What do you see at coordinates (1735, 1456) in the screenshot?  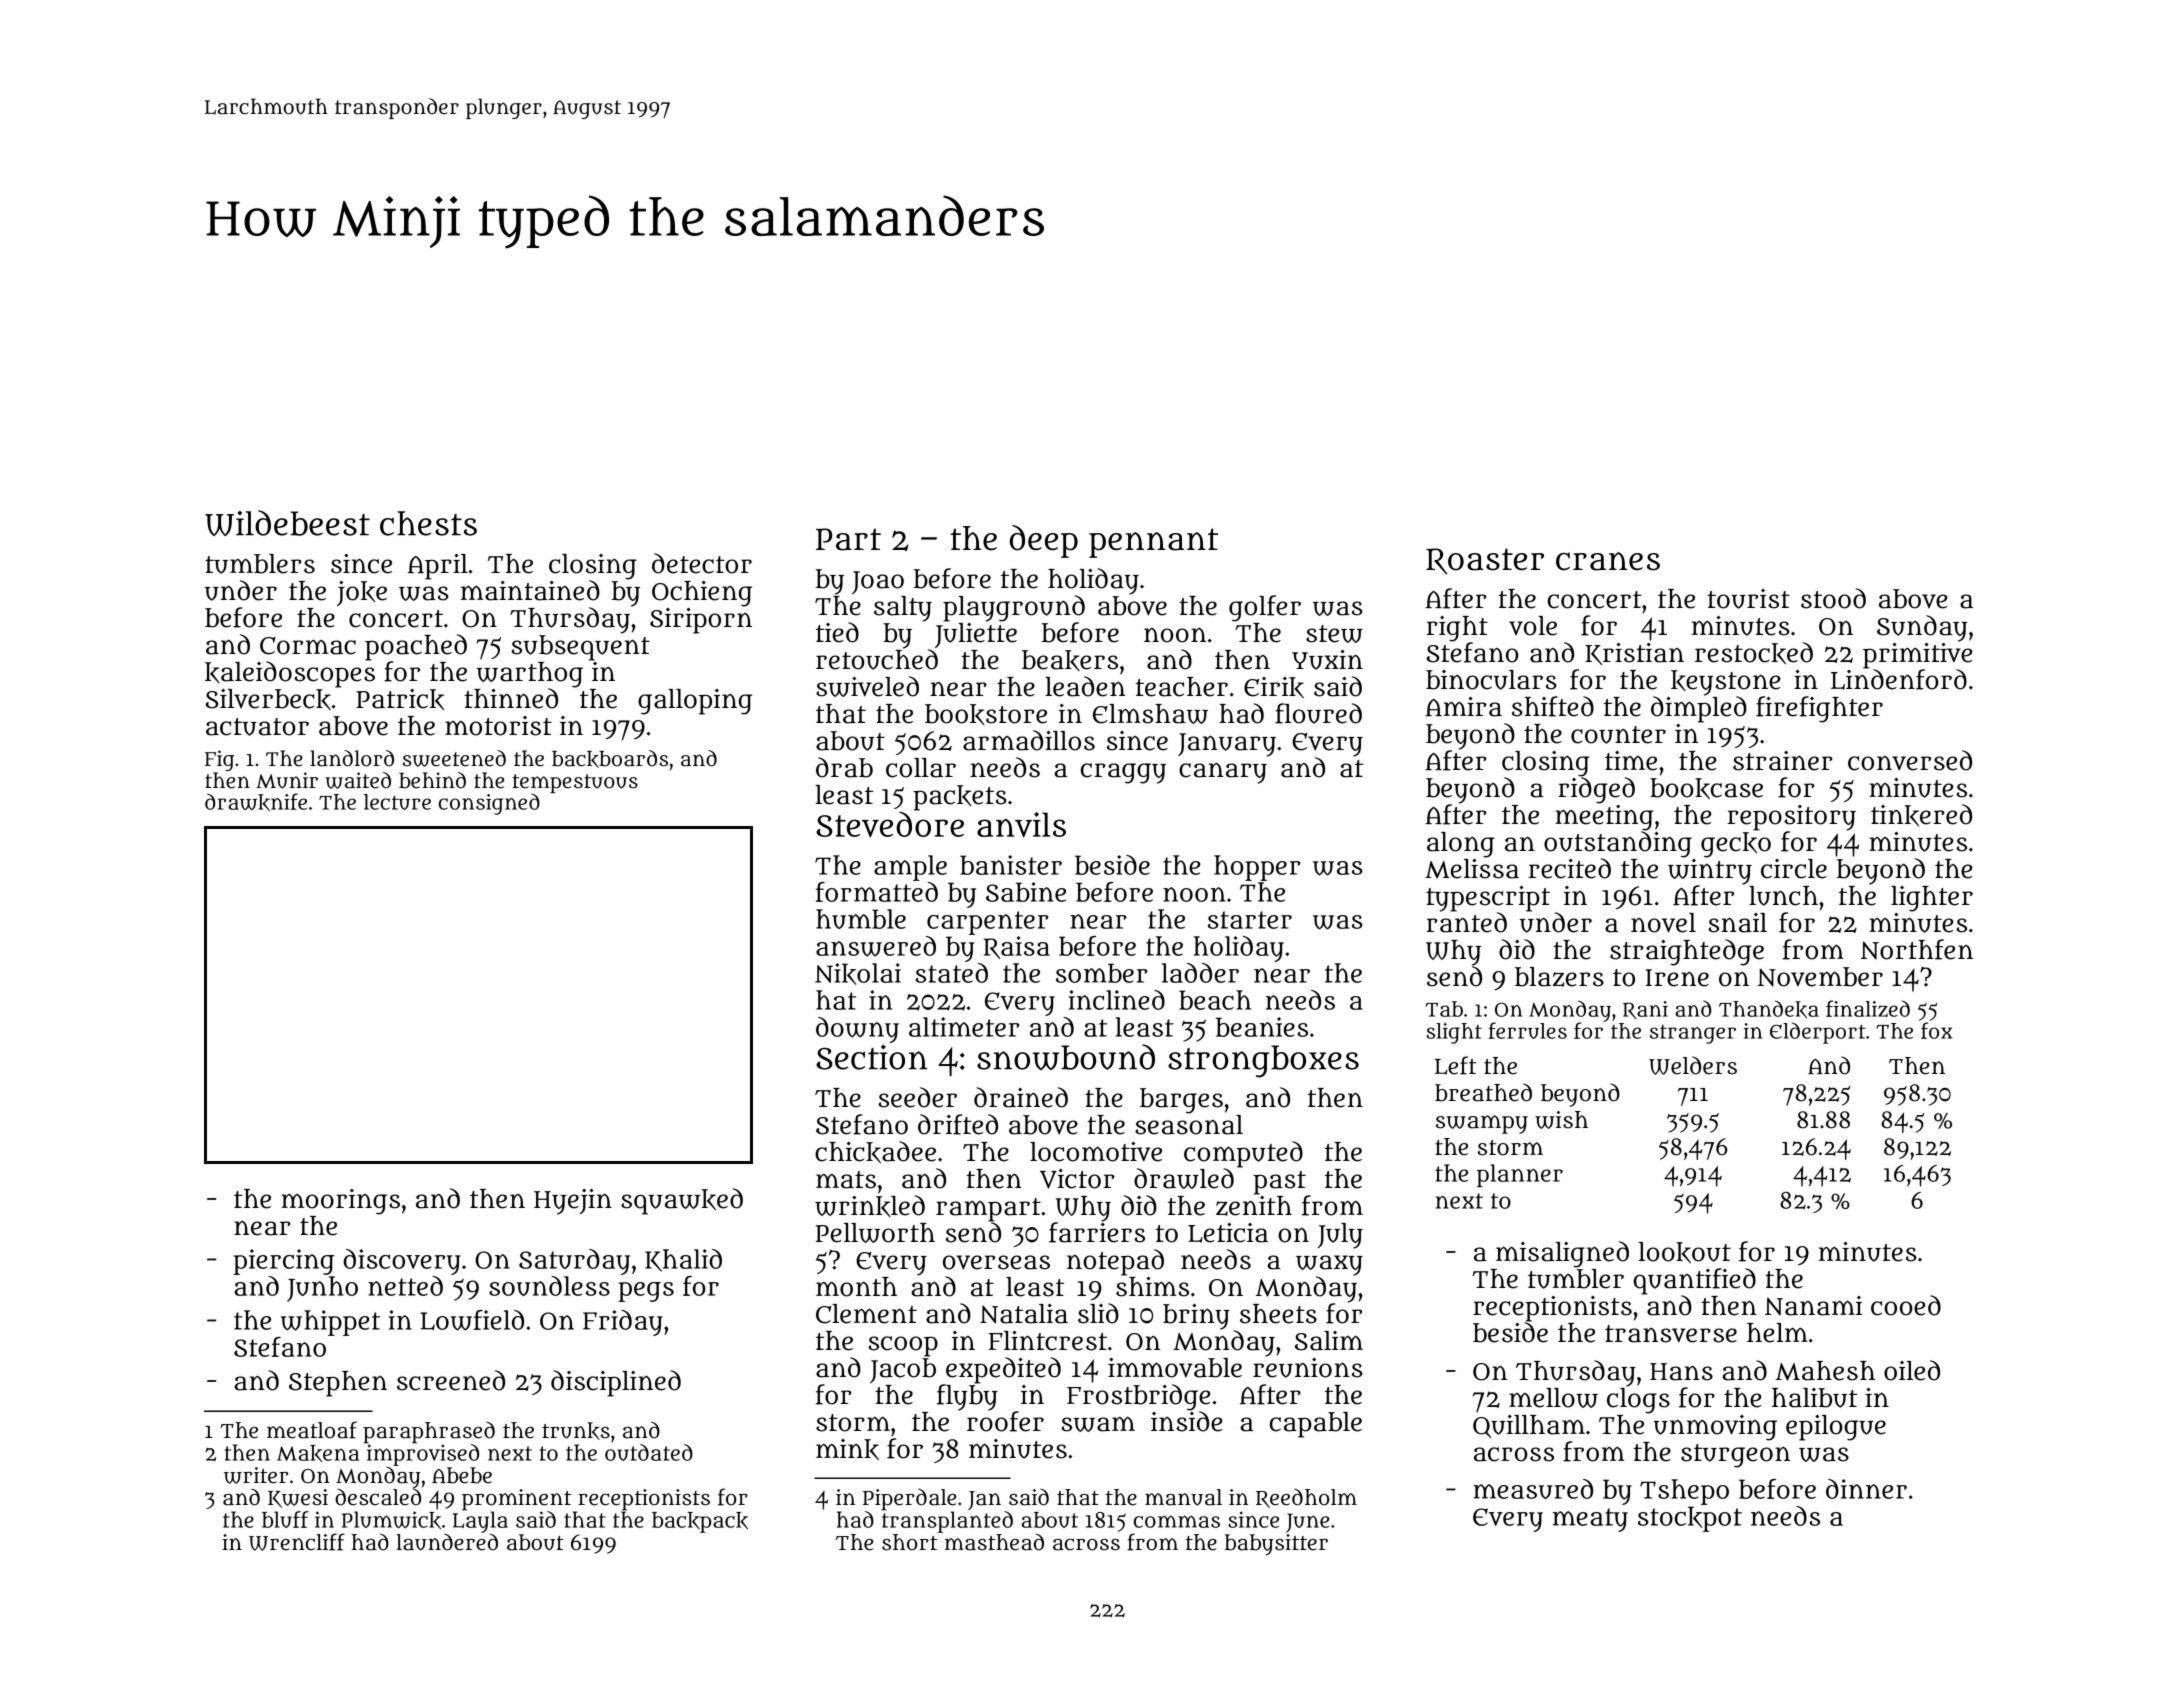 I see `sturgeon` at bounding box center [1735, 1456].
